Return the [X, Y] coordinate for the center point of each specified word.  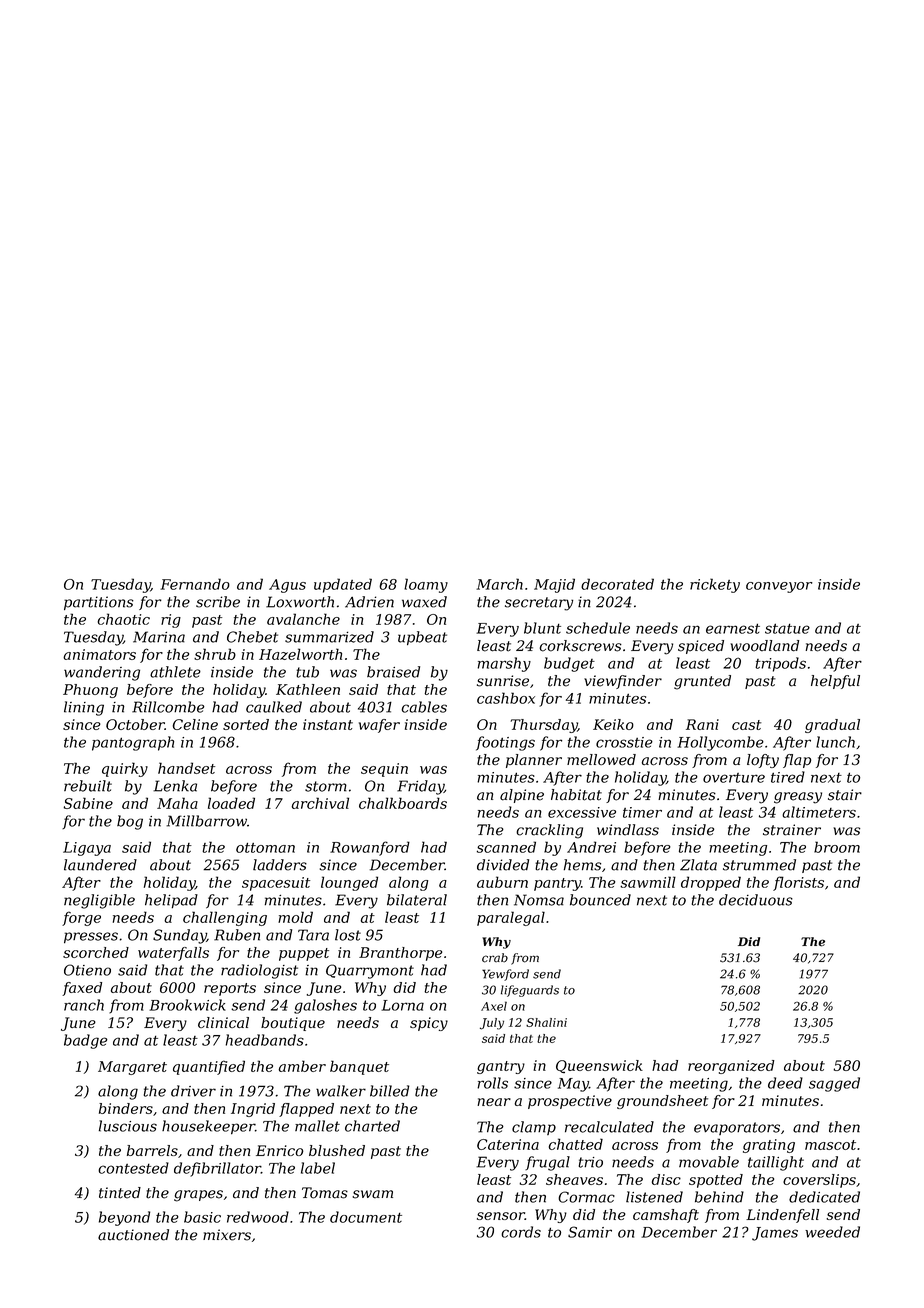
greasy [798, 798]
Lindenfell [782, 1216]
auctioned [133, 1235]
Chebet [252, 637]
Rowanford [370, 848]
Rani [702, 724]
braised [393, 672]
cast [747, 725]
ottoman [265, 848]
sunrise [503, 681]
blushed [337, 1150]
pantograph [133, 743]
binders [126, 1108]
